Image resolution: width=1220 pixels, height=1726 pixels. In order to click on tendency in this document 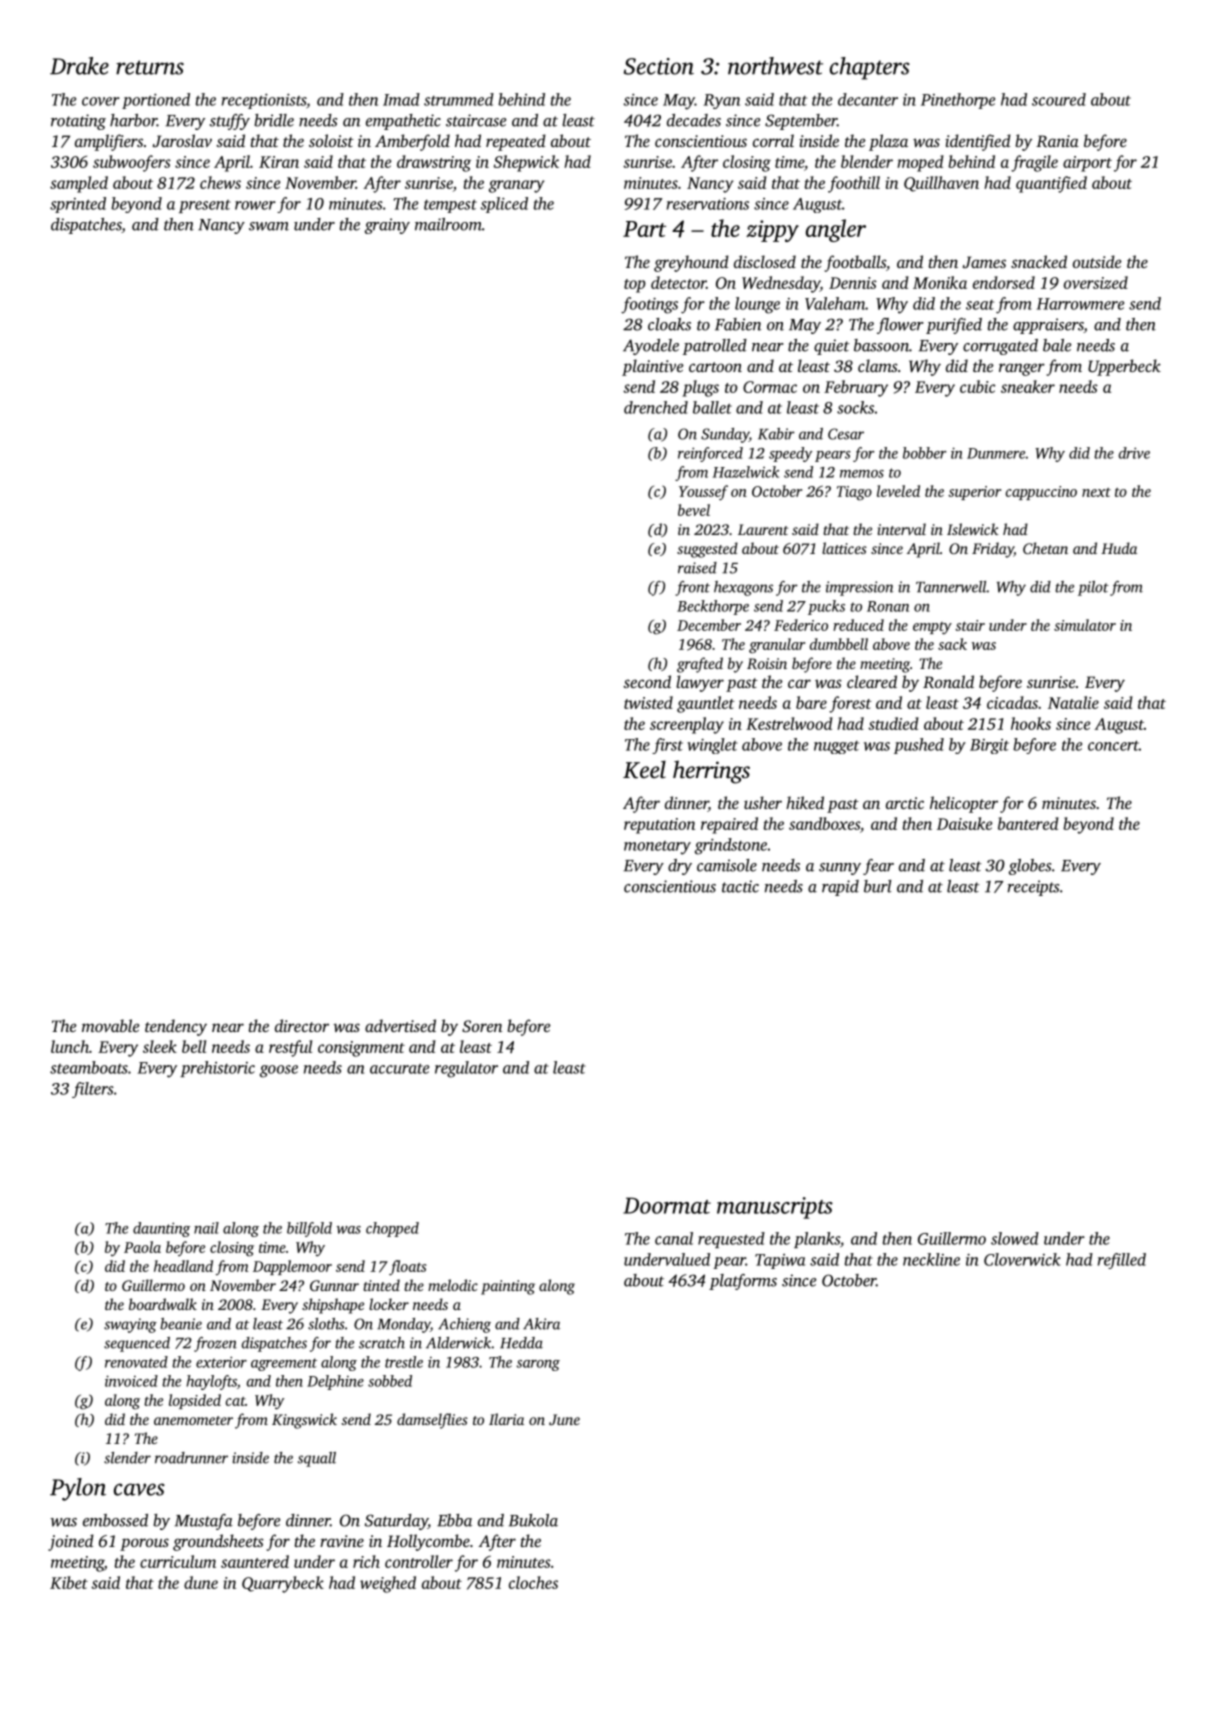, I will do `click(176, 1027)`.
